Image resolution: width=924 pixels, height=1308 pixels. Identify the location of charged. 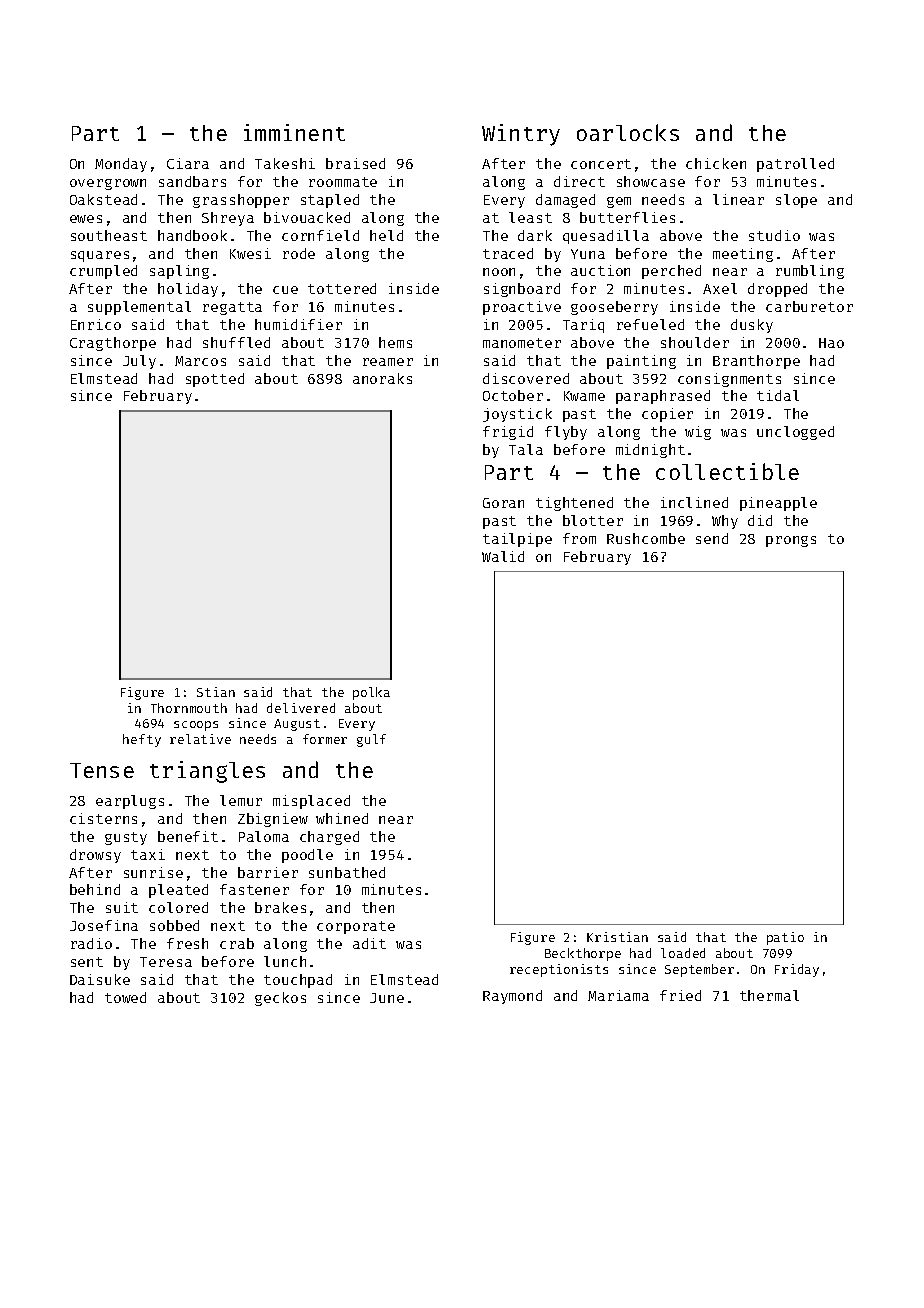
(329, 838).
